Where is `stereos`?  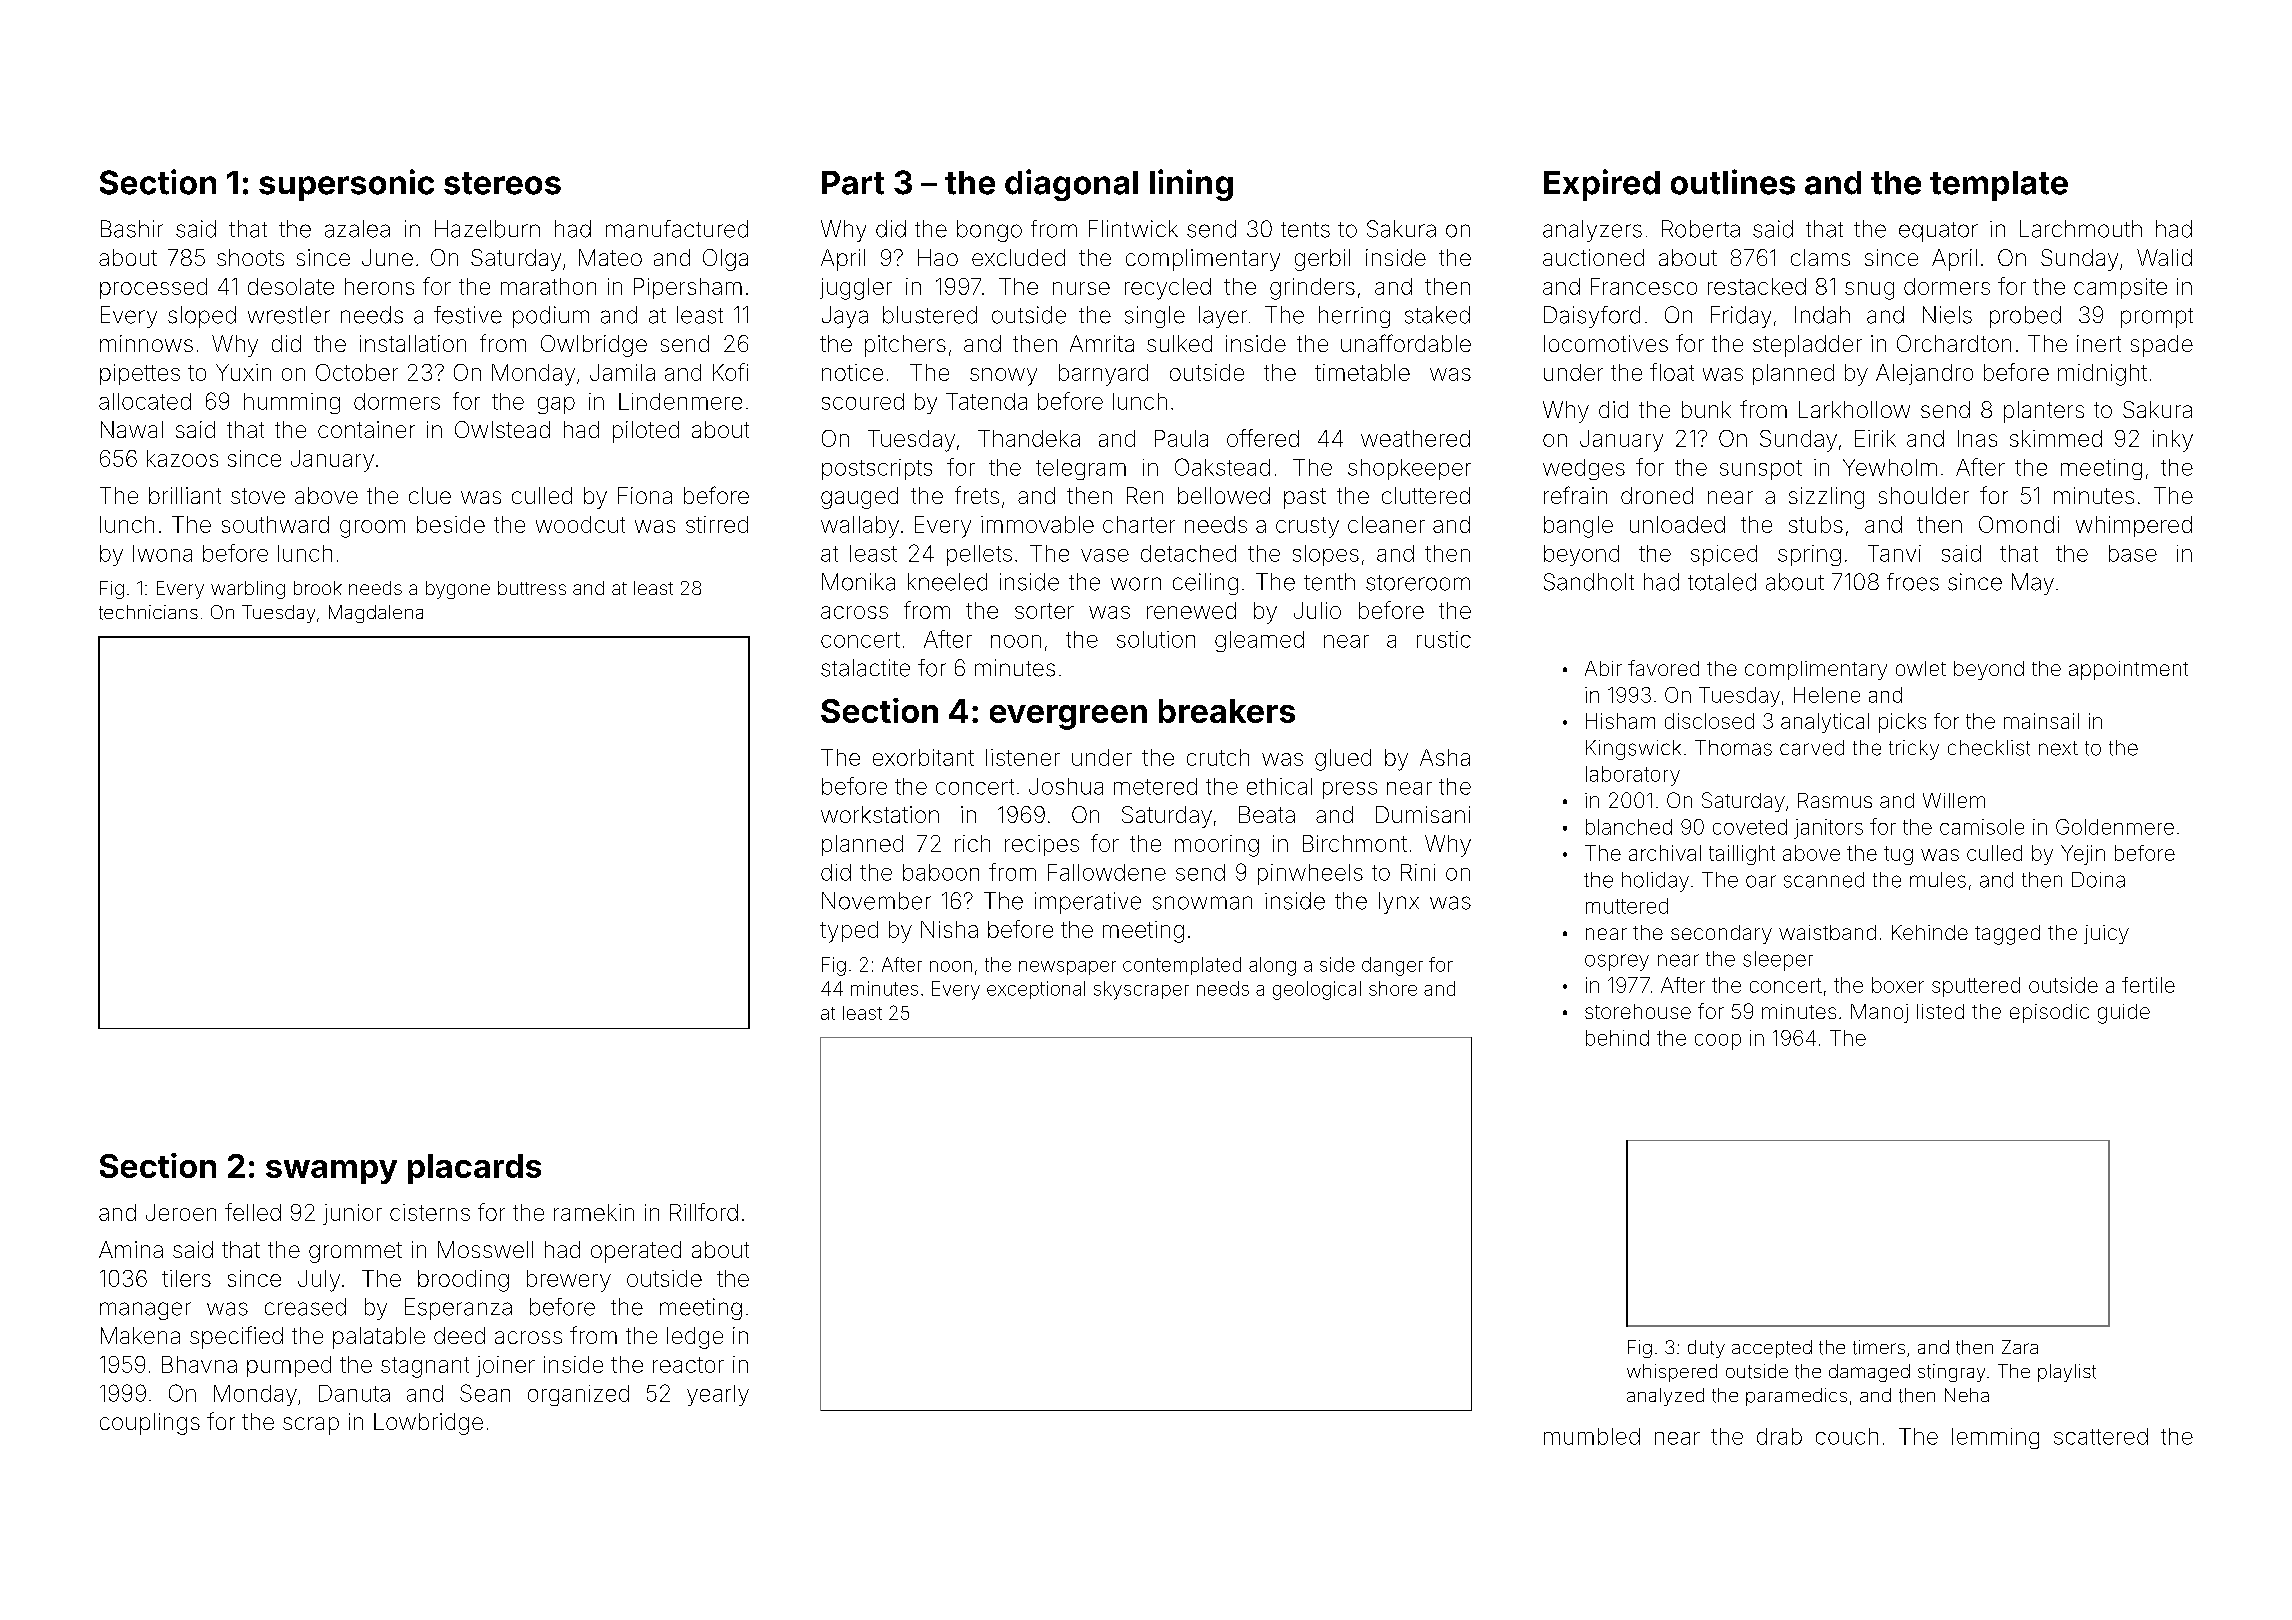 stereos is located at coordinates (502, 183).
